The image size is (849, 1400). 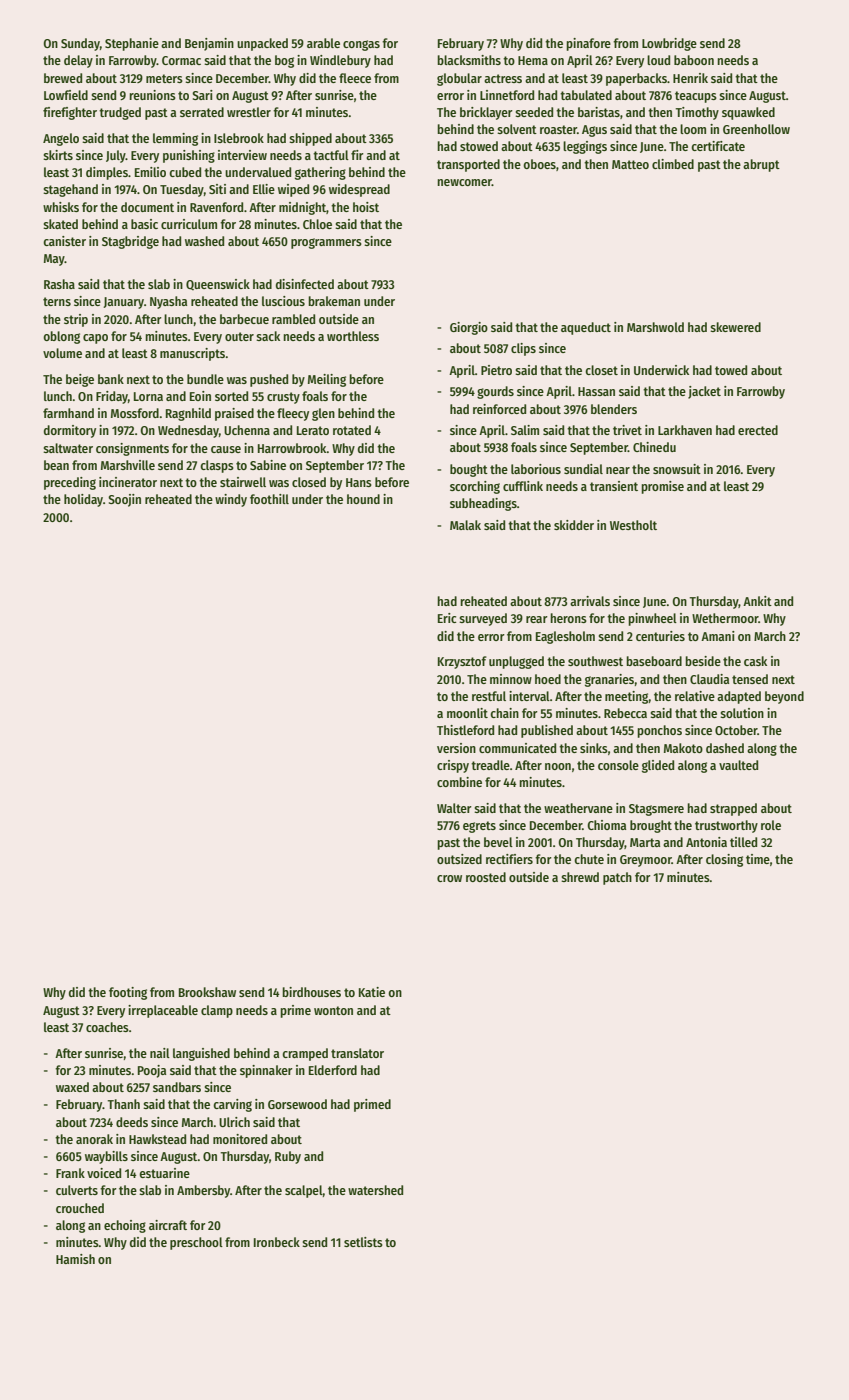 What do you see at coordinates (83, 500) in the screenshot?
I see `holiday` at bounding box center [83, 500].
